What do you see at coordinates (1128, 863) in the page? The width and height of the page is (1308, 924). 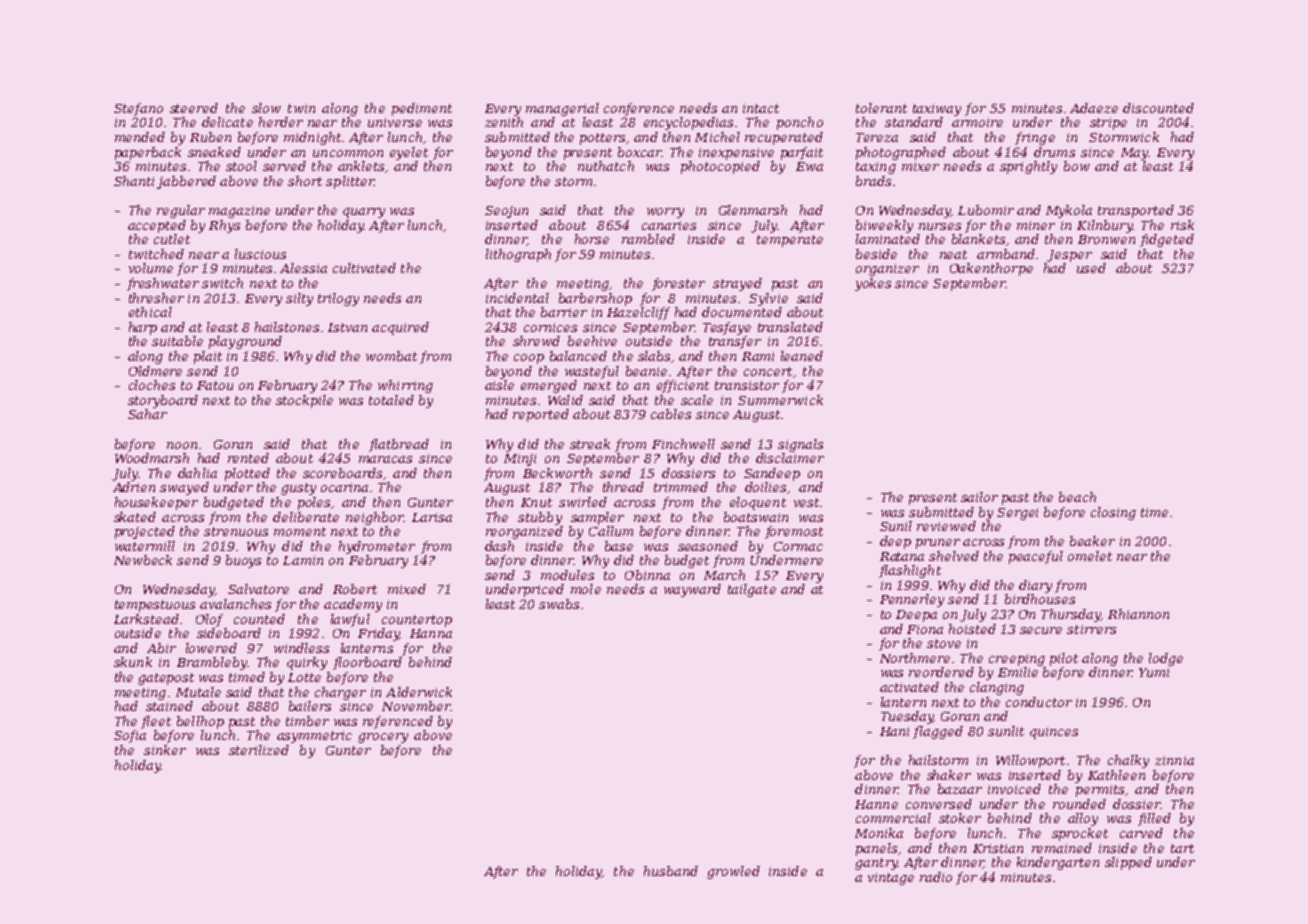 I see `slipped` at bounding box center [1128, 863].
